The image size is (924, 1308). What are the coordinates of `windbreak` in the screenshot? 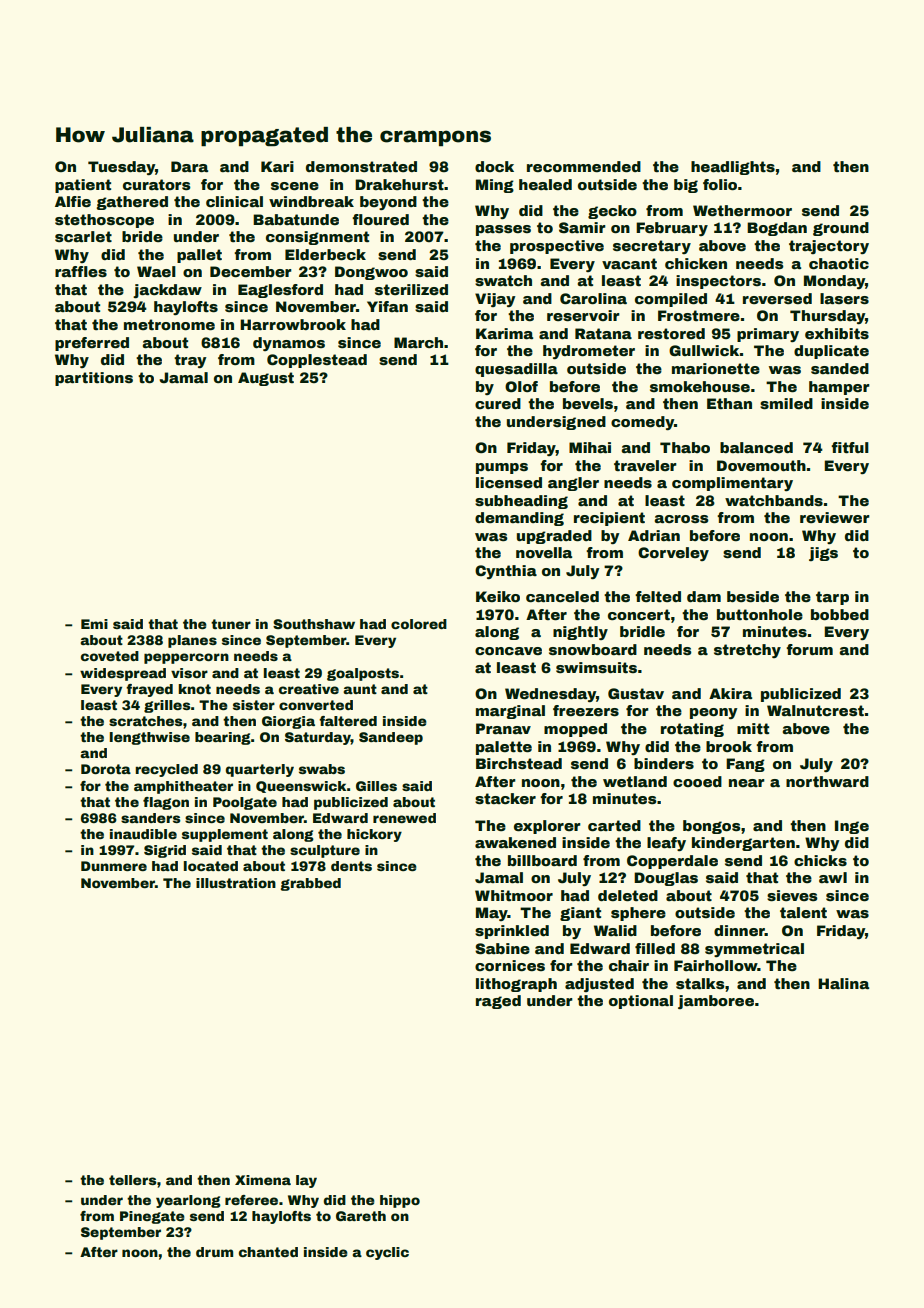 It's located at (311, 201).
